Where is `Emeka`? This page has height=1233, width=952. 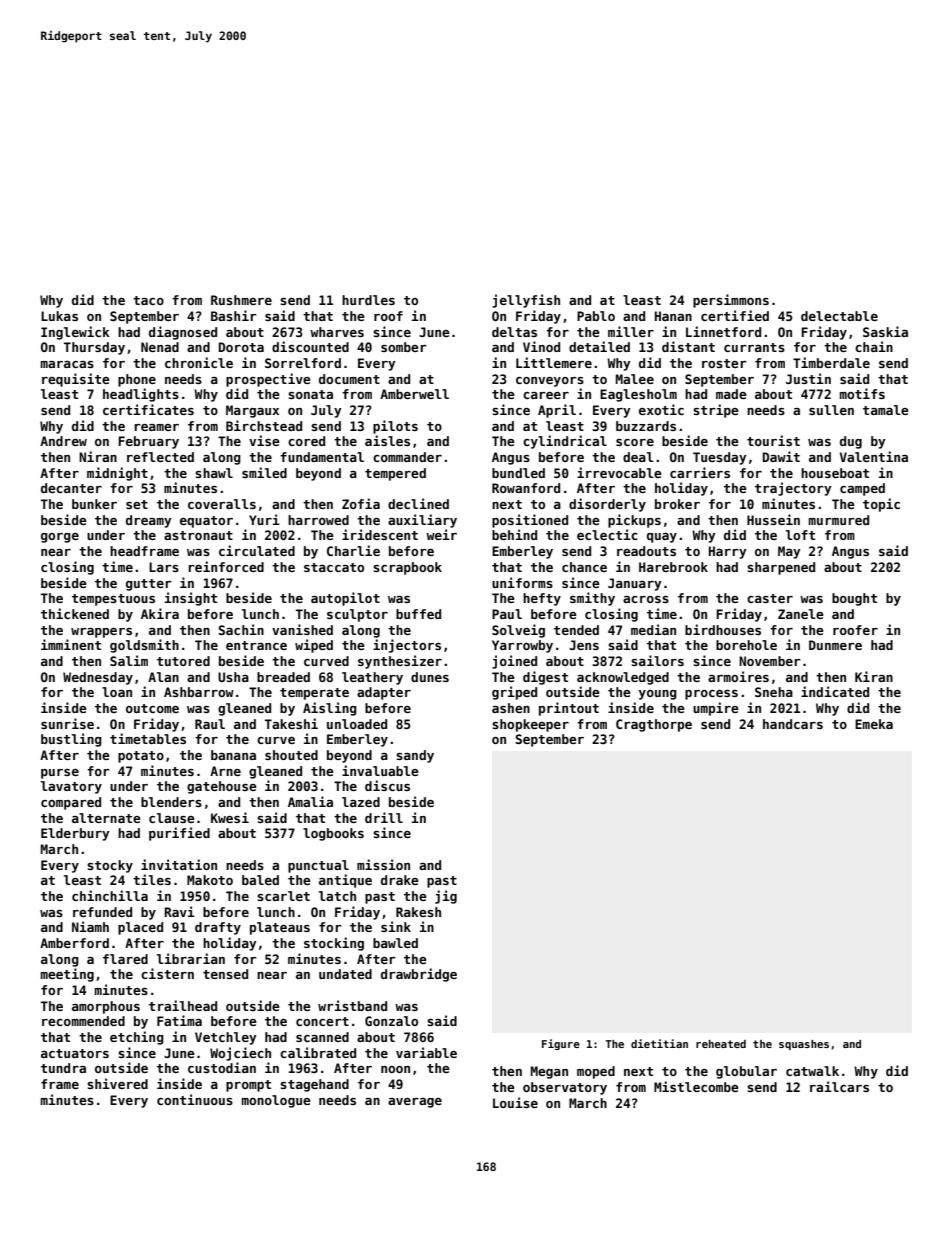
Emeka is located at coordinates (874, 724).
